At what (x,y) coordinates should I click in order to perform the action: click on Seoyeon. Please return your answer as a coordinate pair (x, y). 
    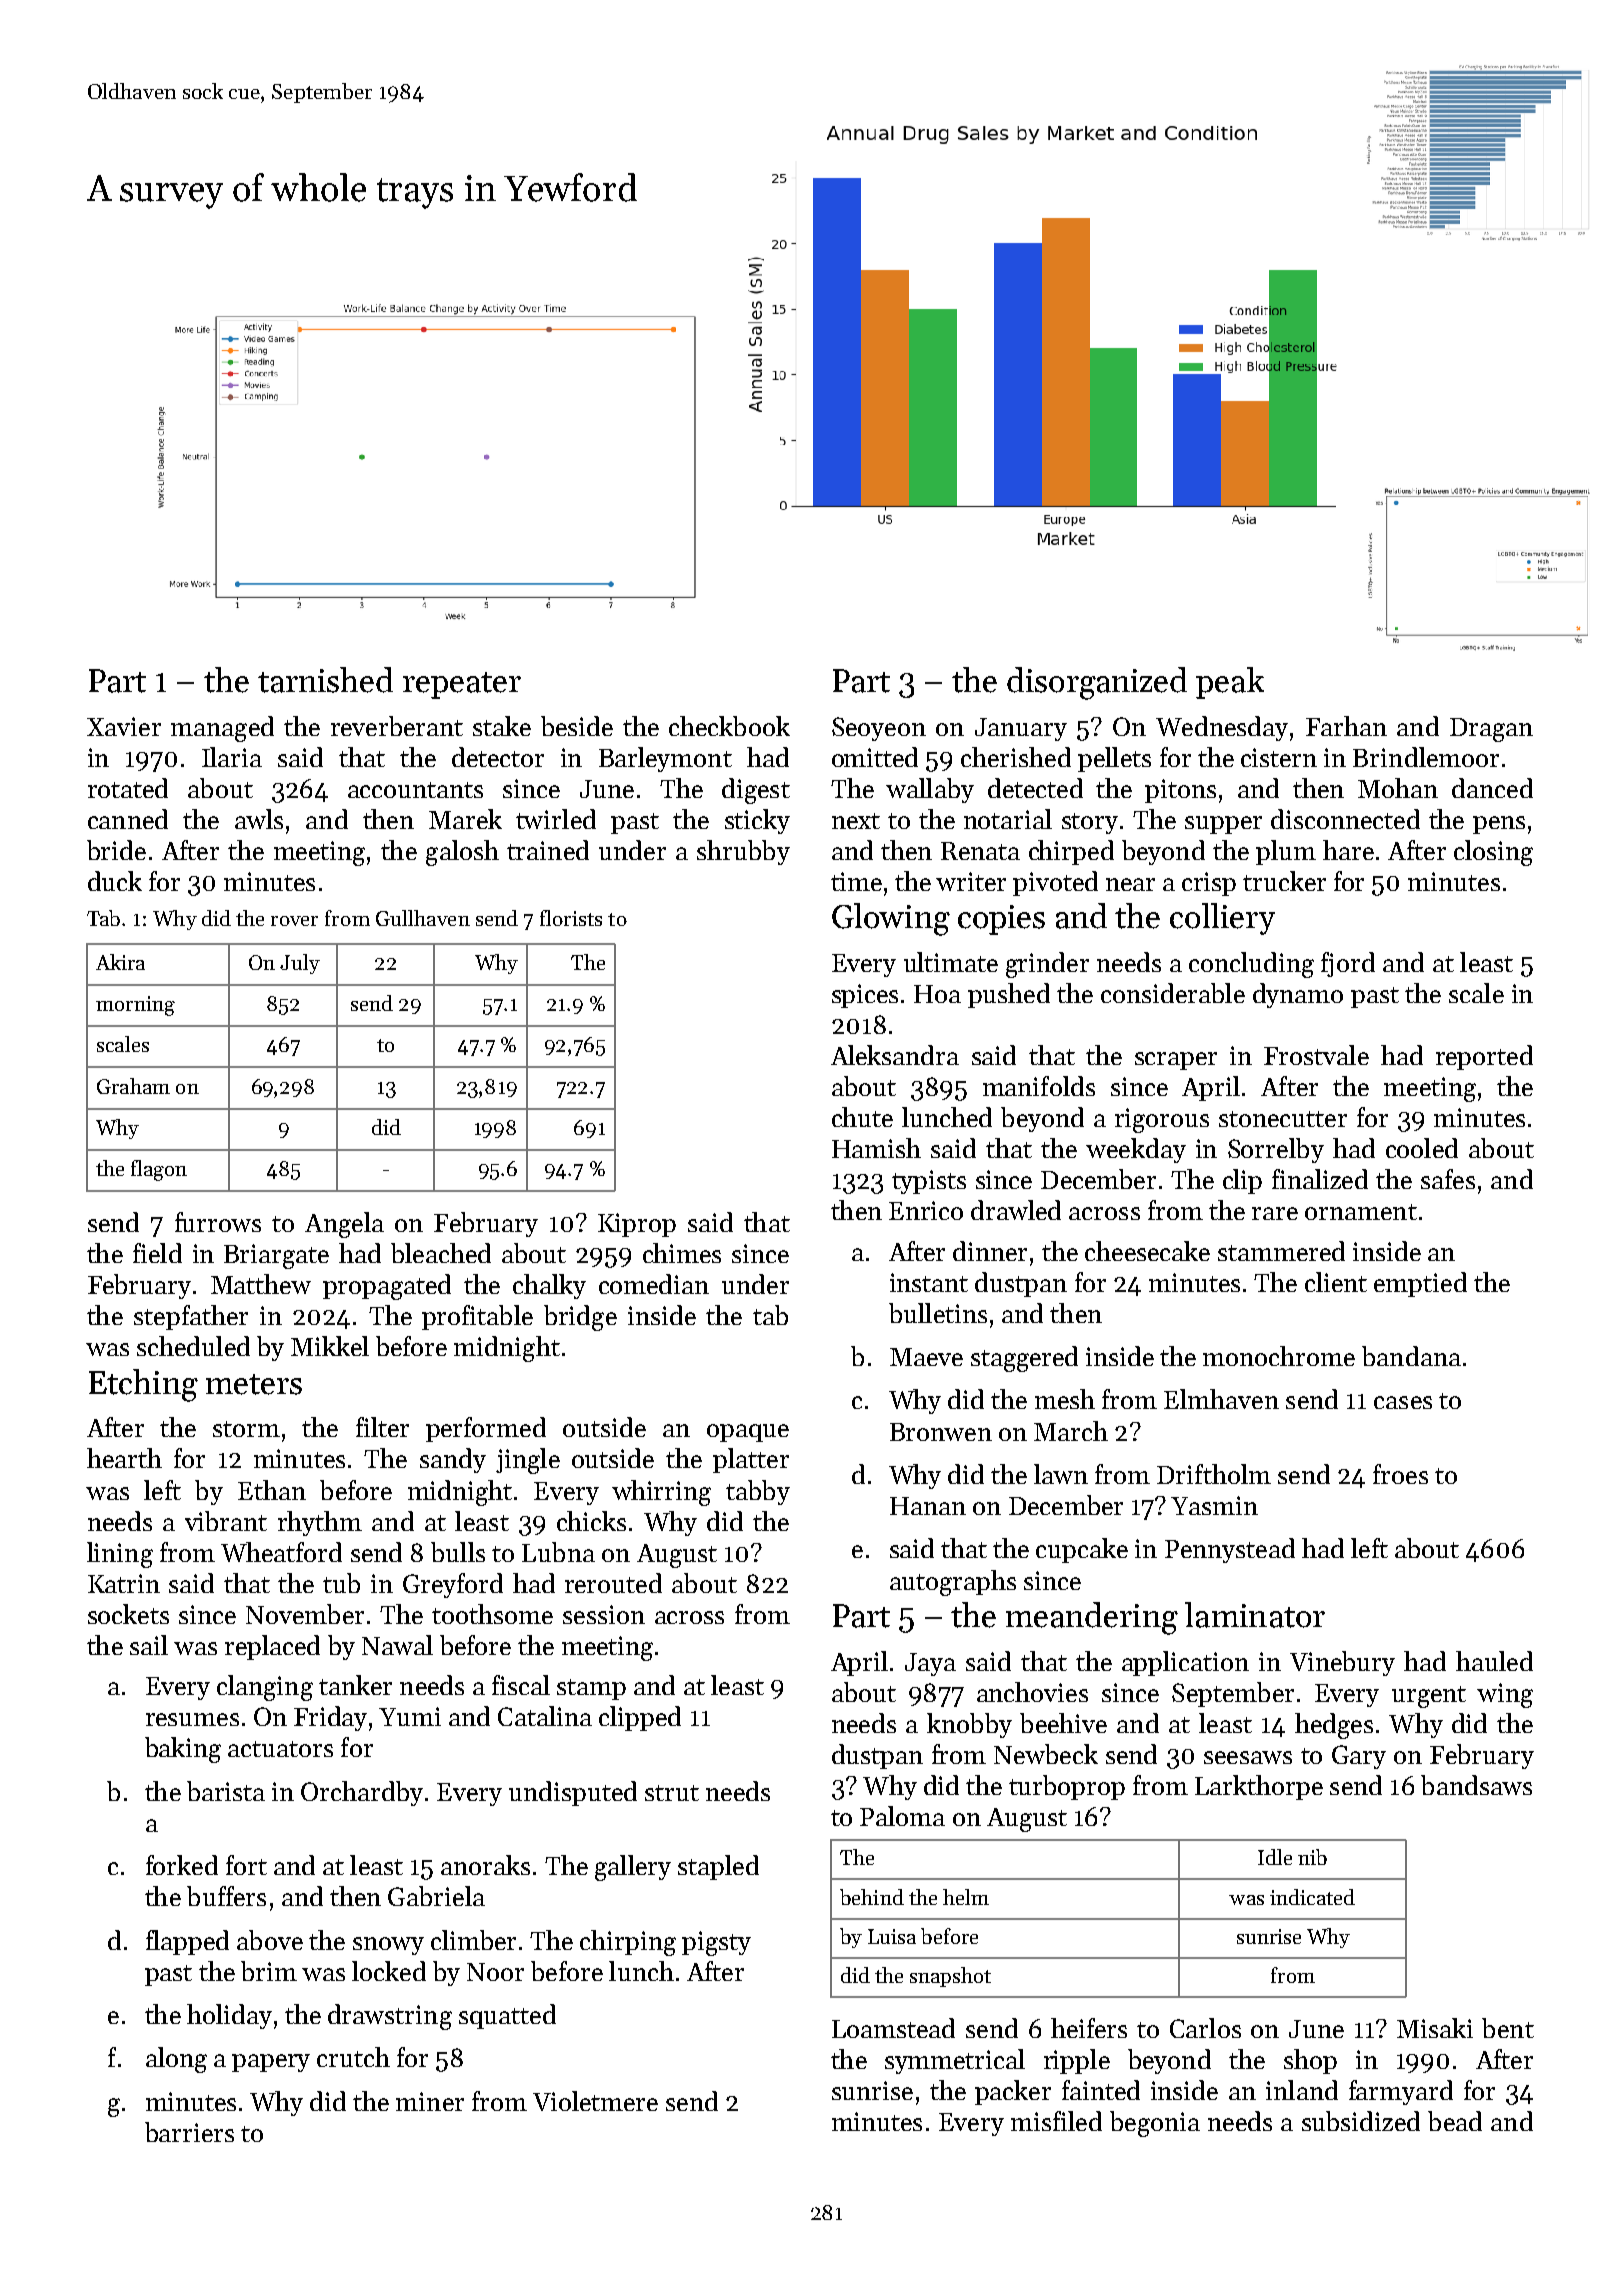
    Looking at the image, I should click on (879, 729).
